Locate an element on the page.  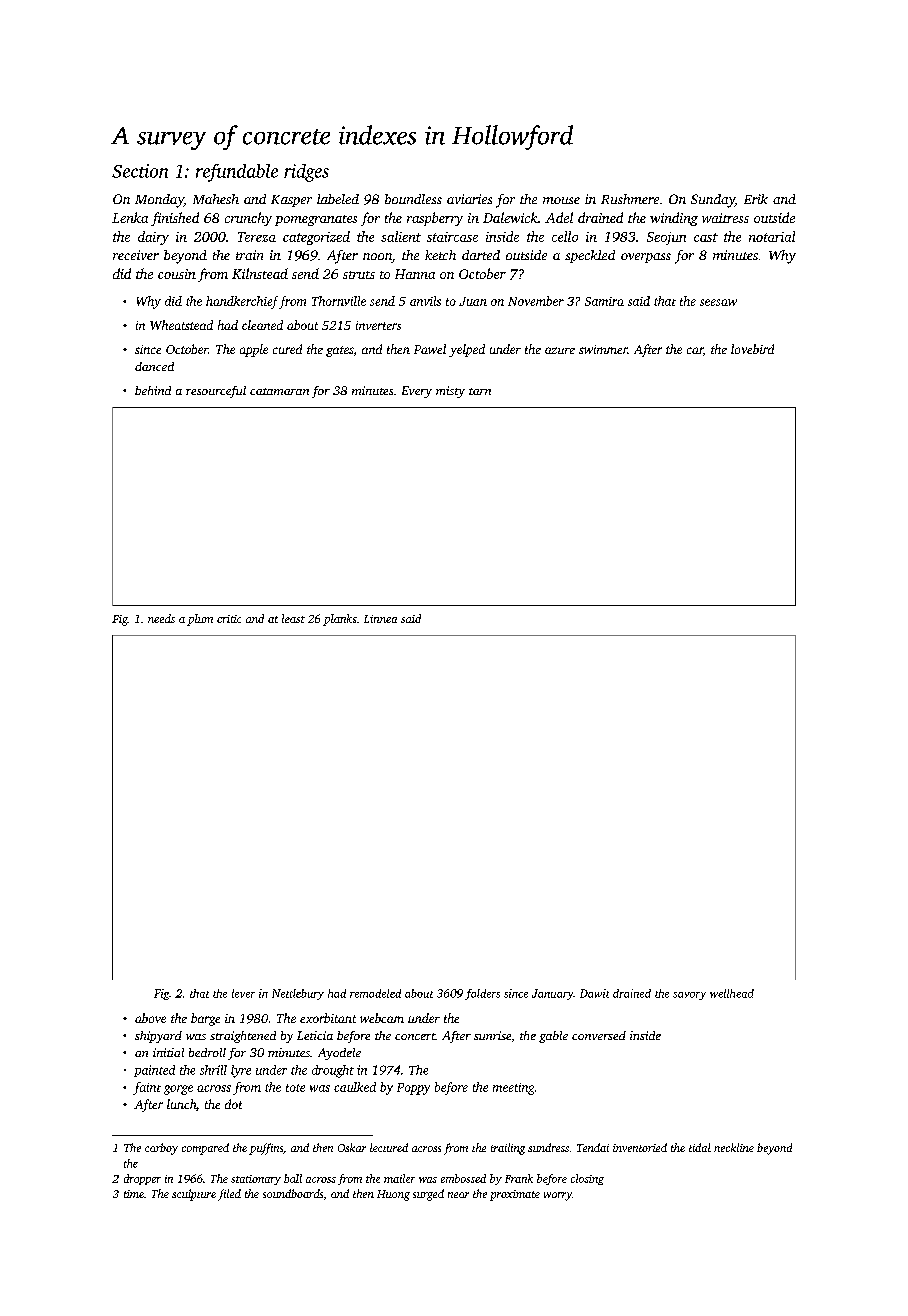
remodeled is located at coordinates (375, 993).
